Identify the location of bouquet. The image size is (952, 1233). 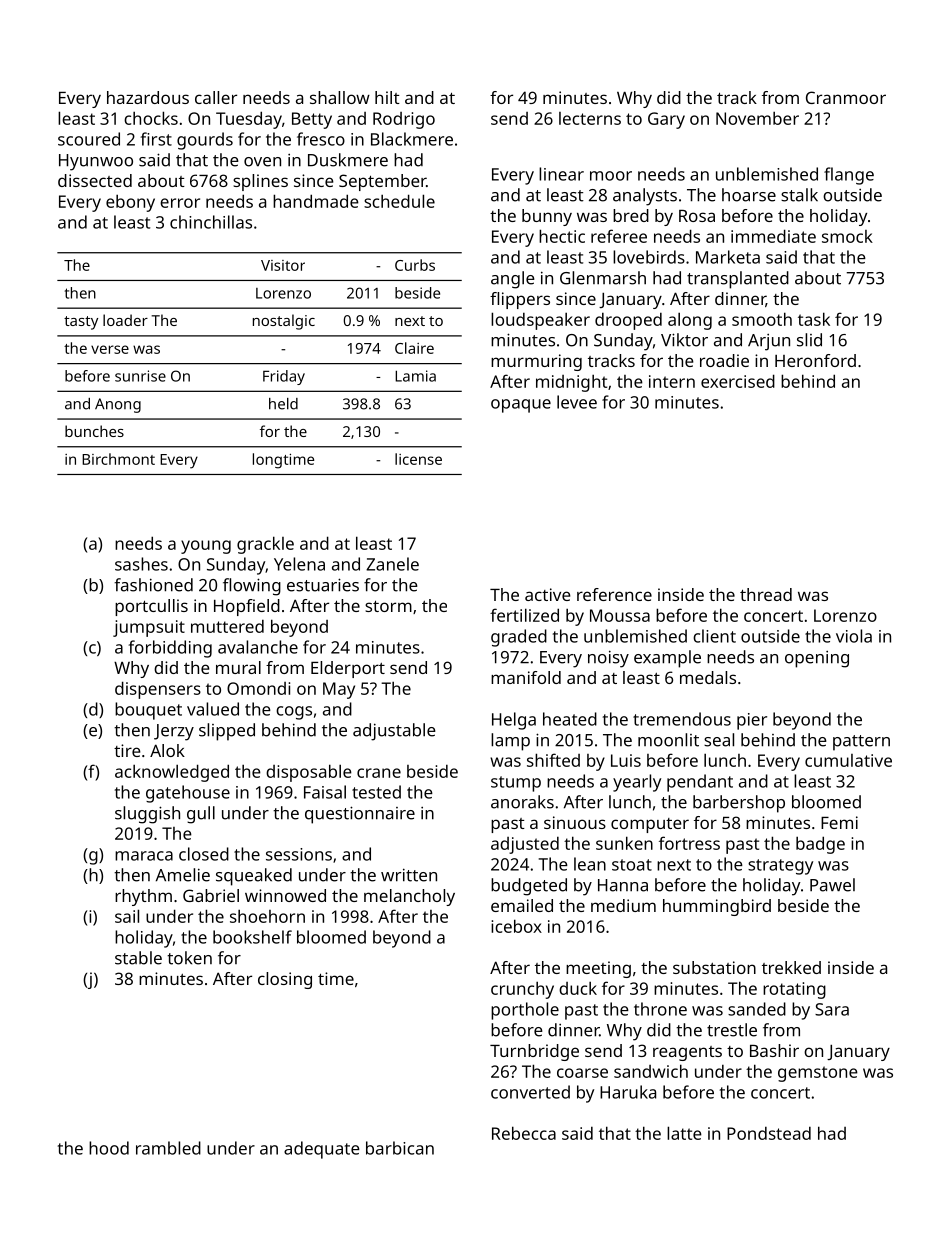
(148, 711).
